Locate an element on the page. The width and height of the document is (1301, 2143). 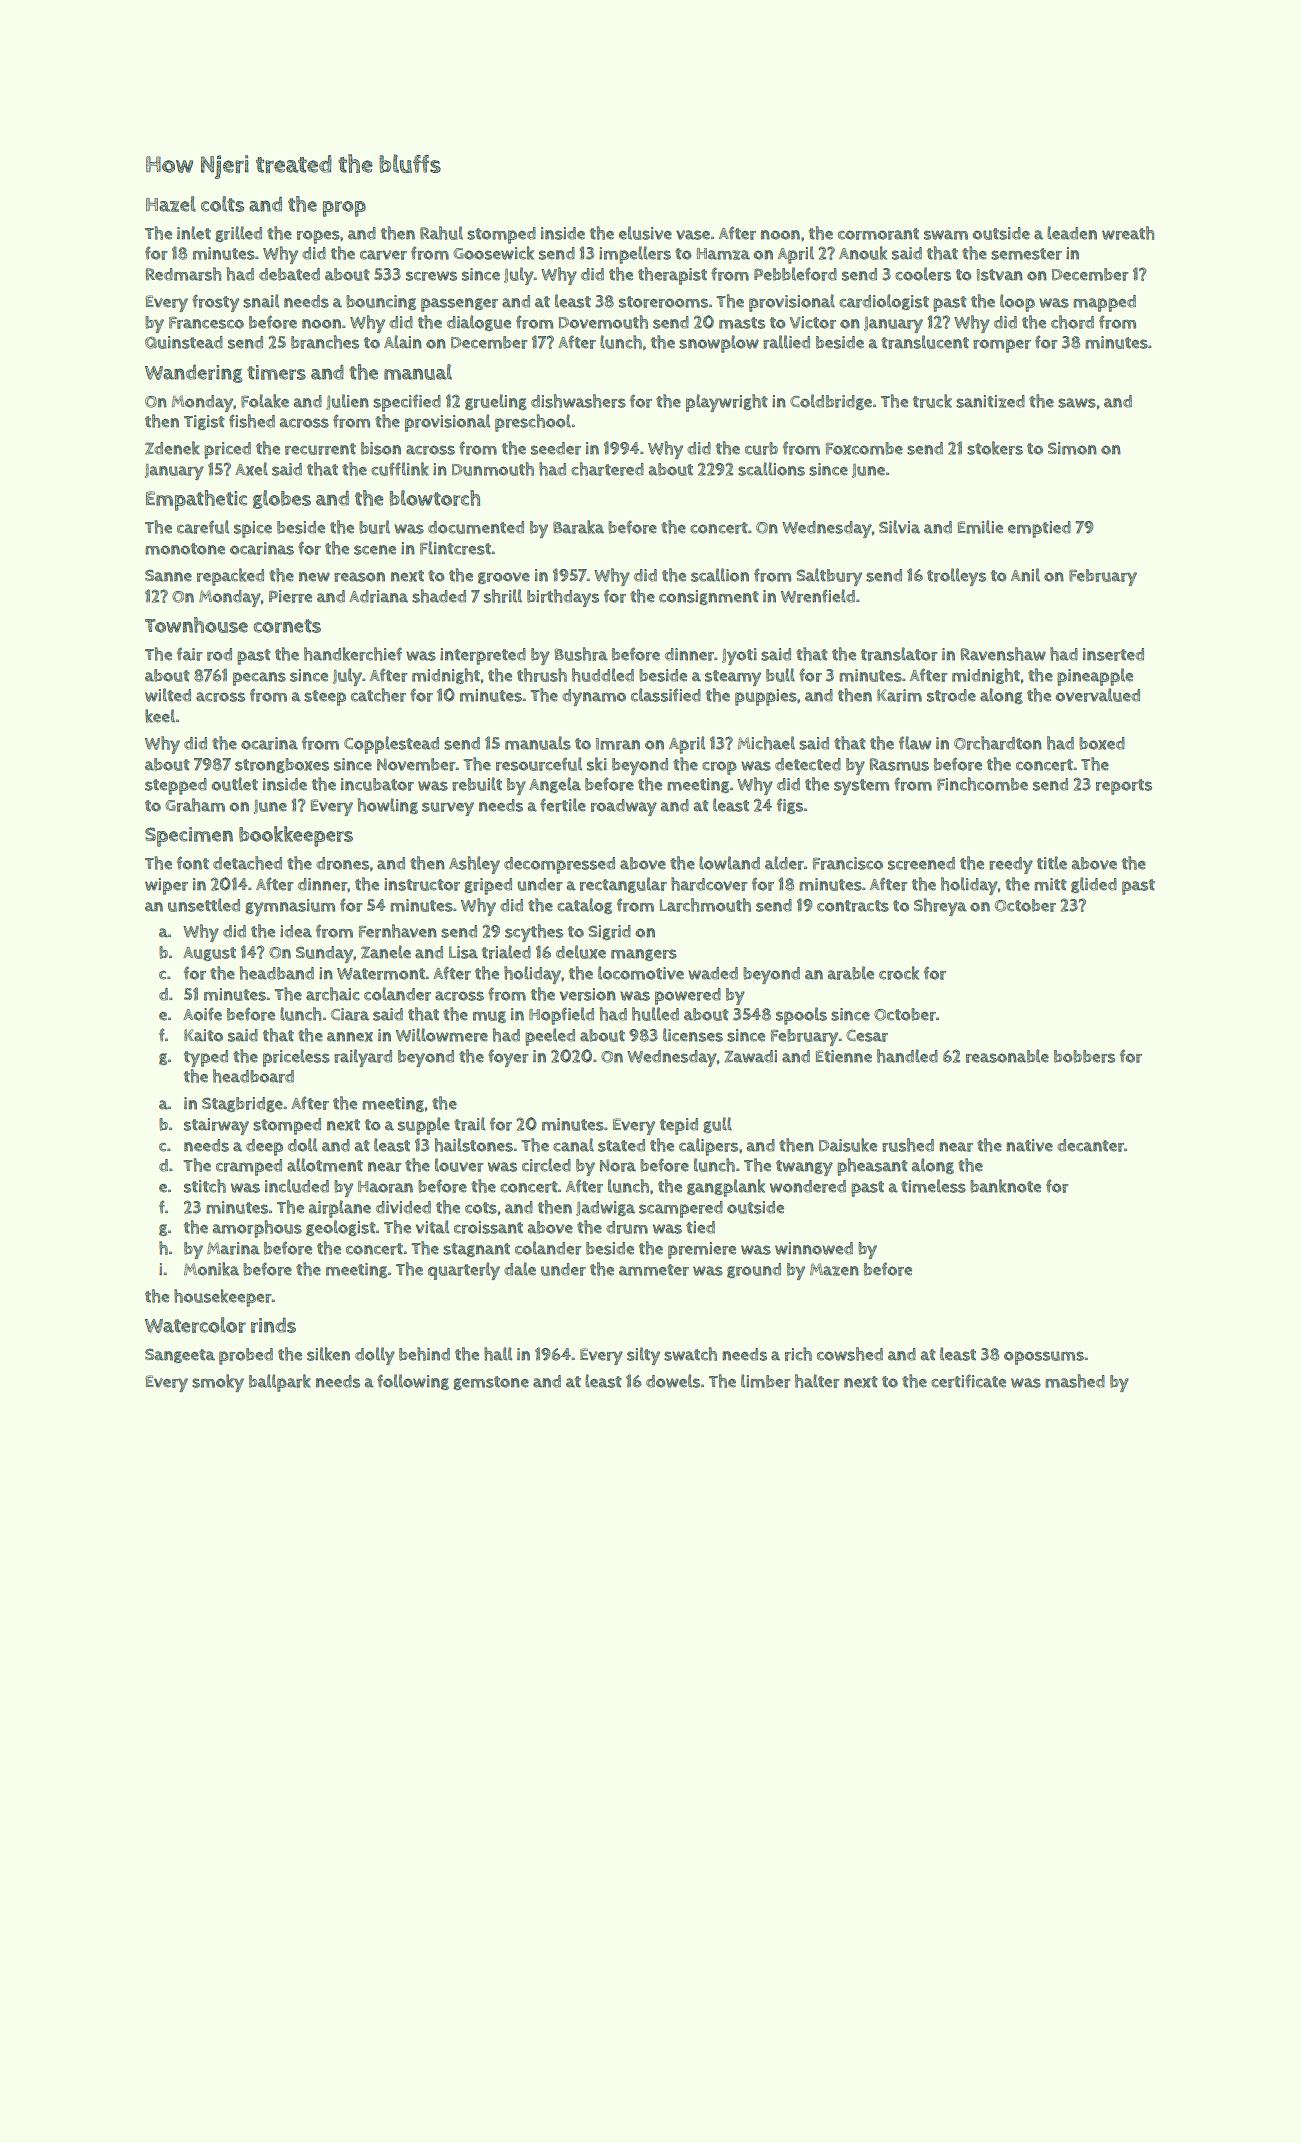
Fernhaven is located at coordinates (398, 931).
